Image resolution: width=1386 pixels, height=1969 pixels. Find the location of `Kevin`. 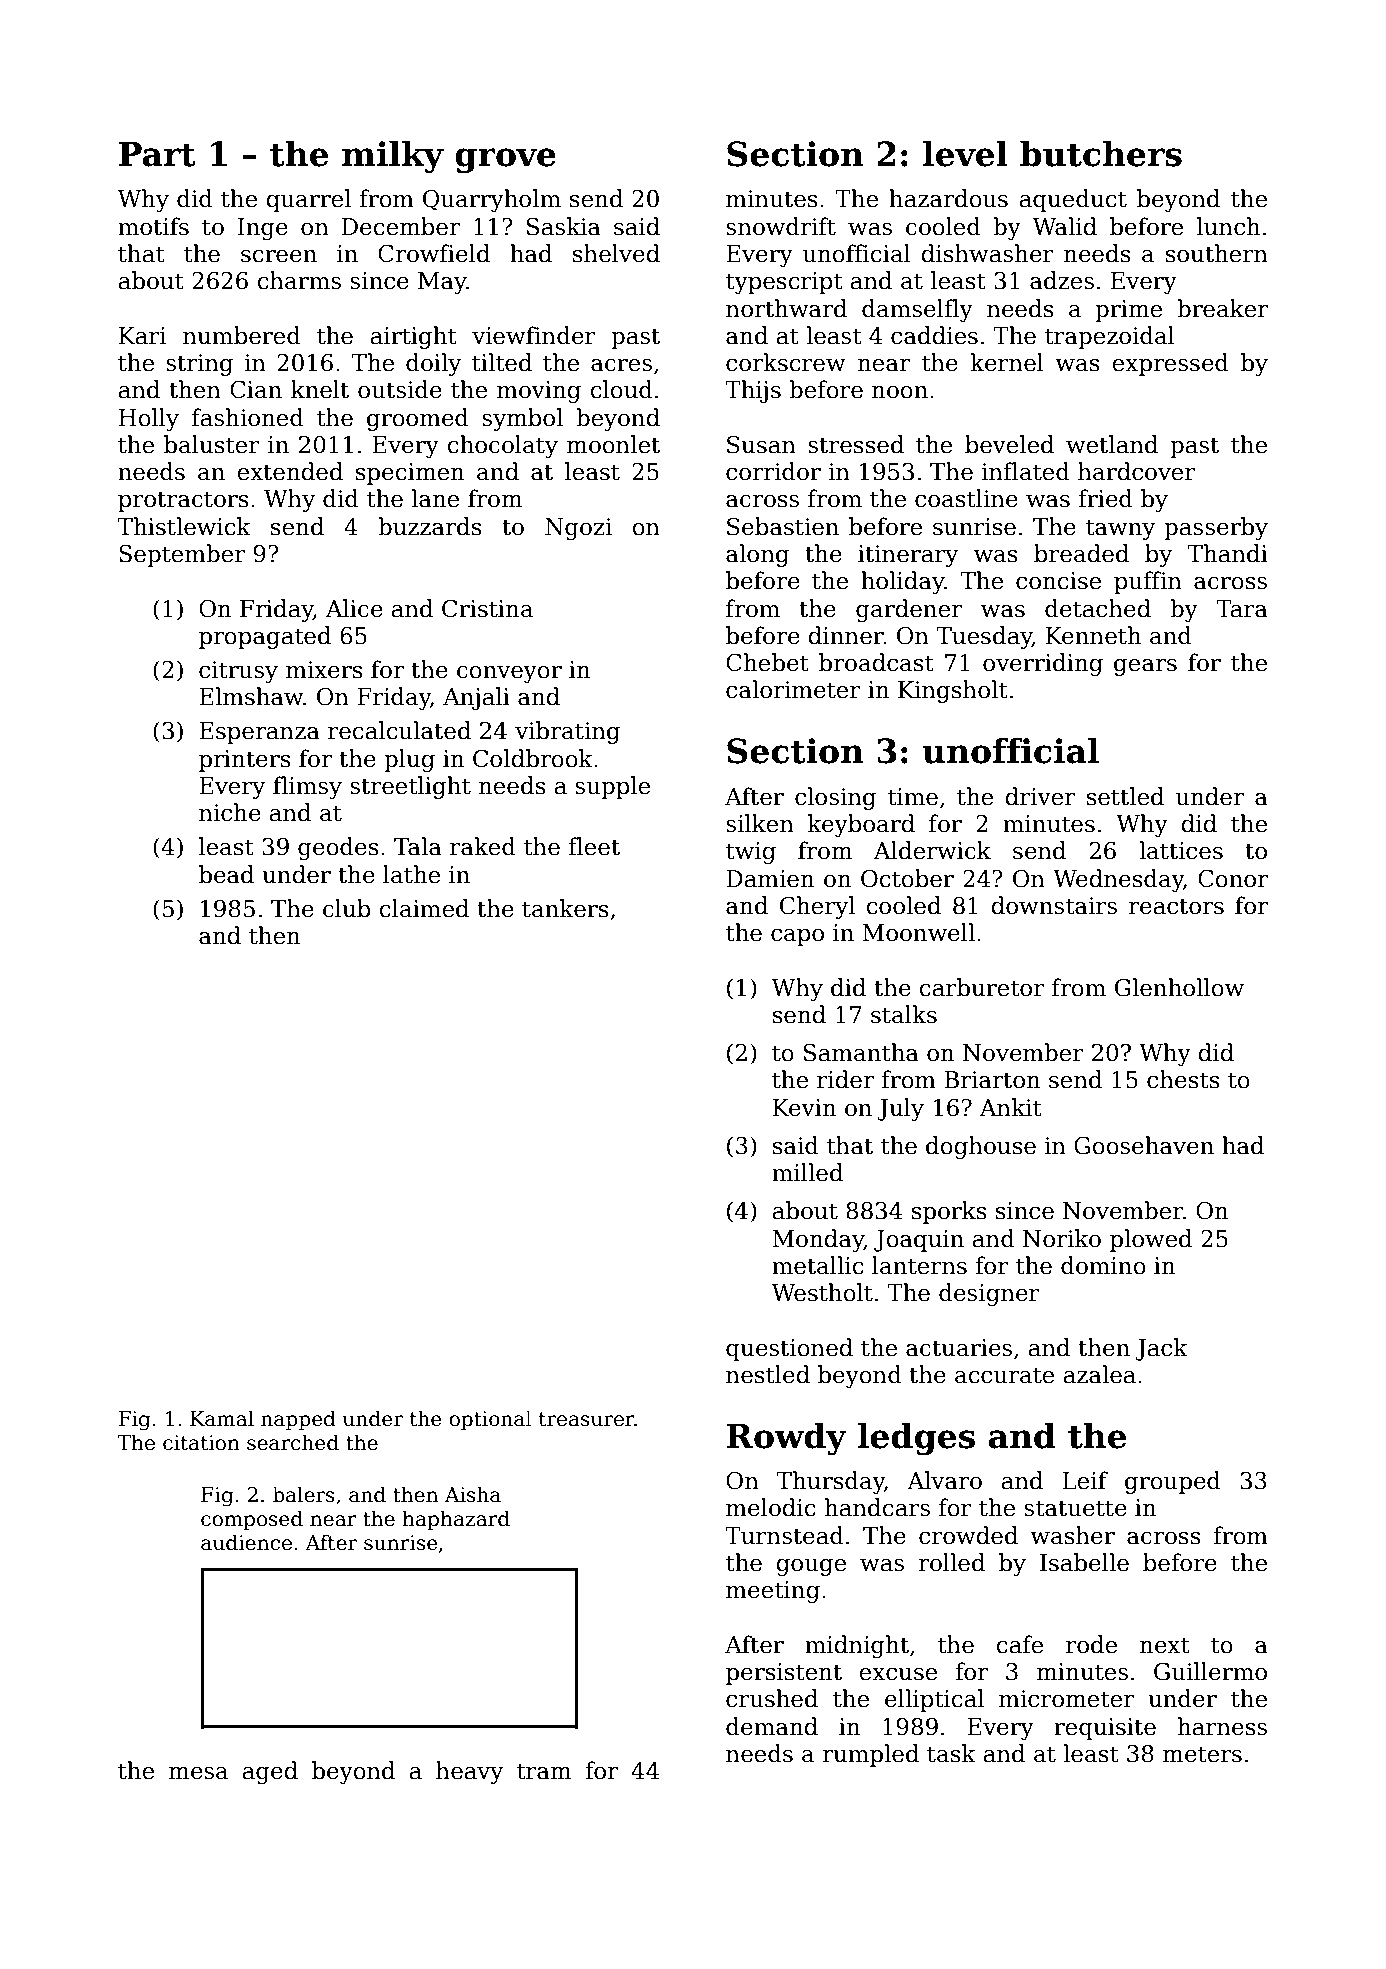

Kevin is located at coordinates (804, 1108).
